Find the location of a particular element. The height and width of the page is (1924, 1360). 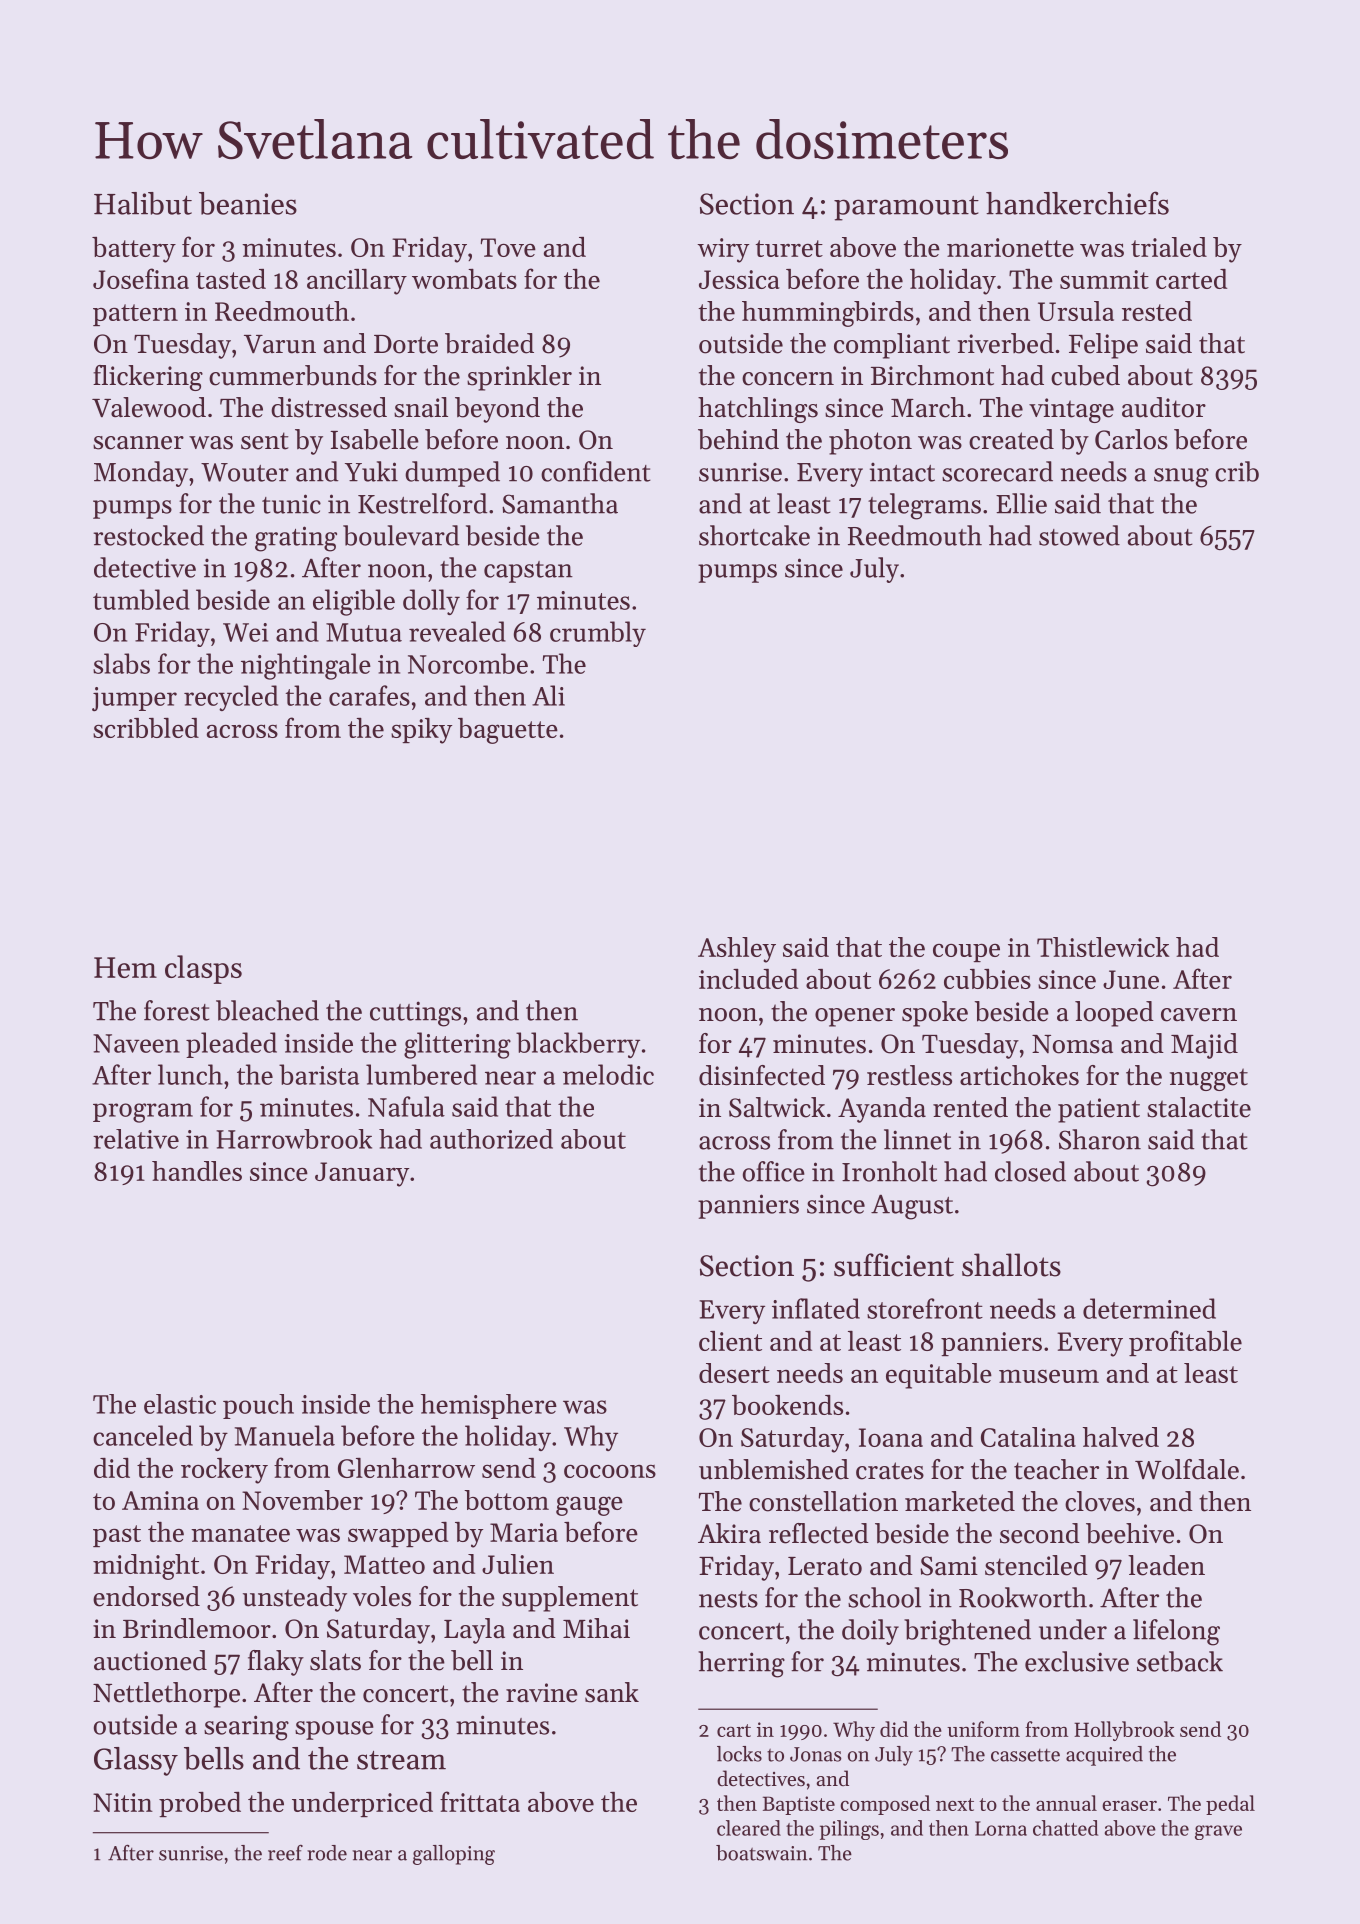

recycled is located at coordinates (231, 698).
